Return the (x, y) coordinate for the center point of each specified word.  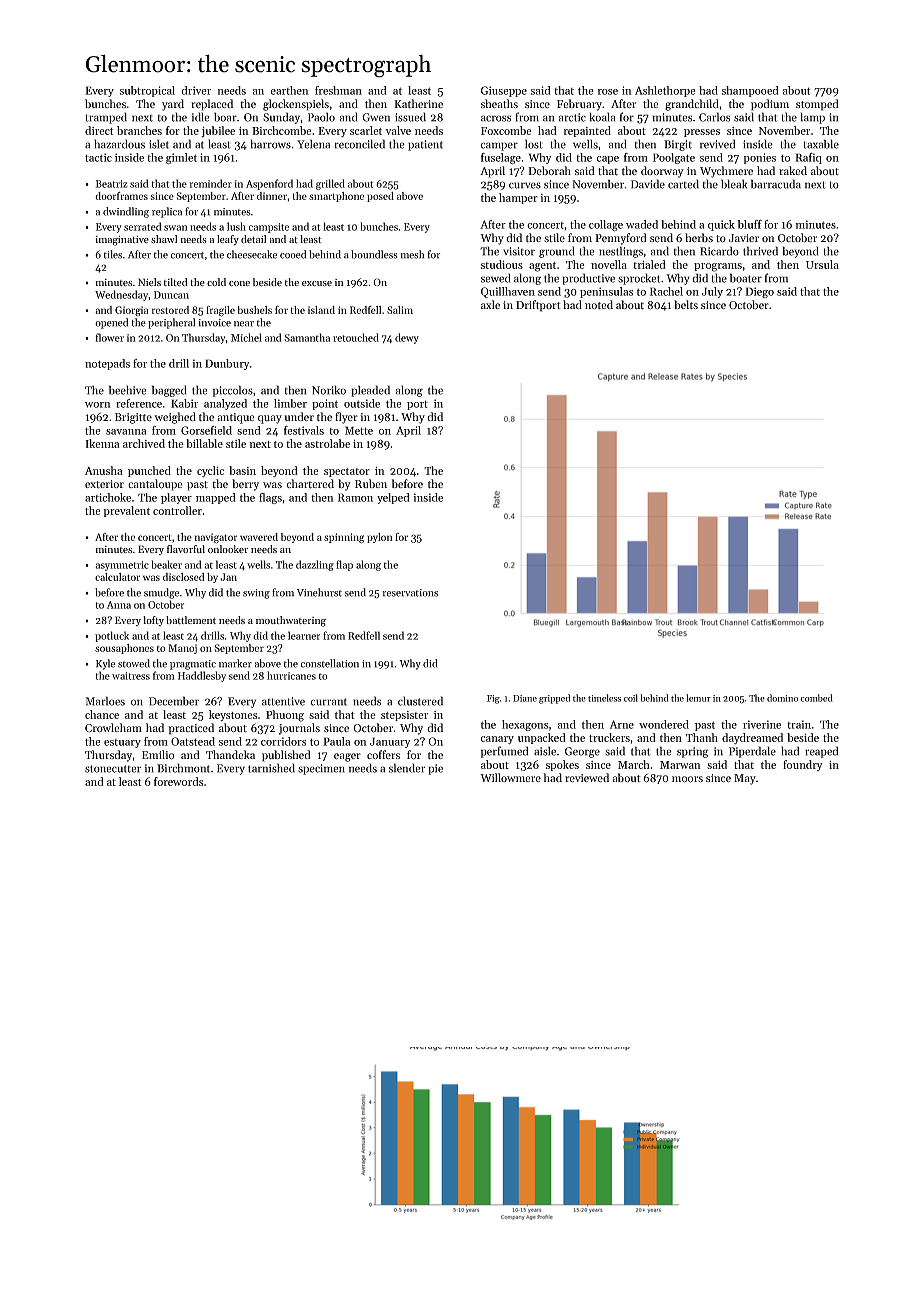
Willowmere (510, 777)
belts (686, 304)
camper (499, 146)
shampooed (750, 91)
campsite (269, 228)
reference (139, 403)
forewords (178, 781)
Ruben (371, 483)
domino (782, 698)
